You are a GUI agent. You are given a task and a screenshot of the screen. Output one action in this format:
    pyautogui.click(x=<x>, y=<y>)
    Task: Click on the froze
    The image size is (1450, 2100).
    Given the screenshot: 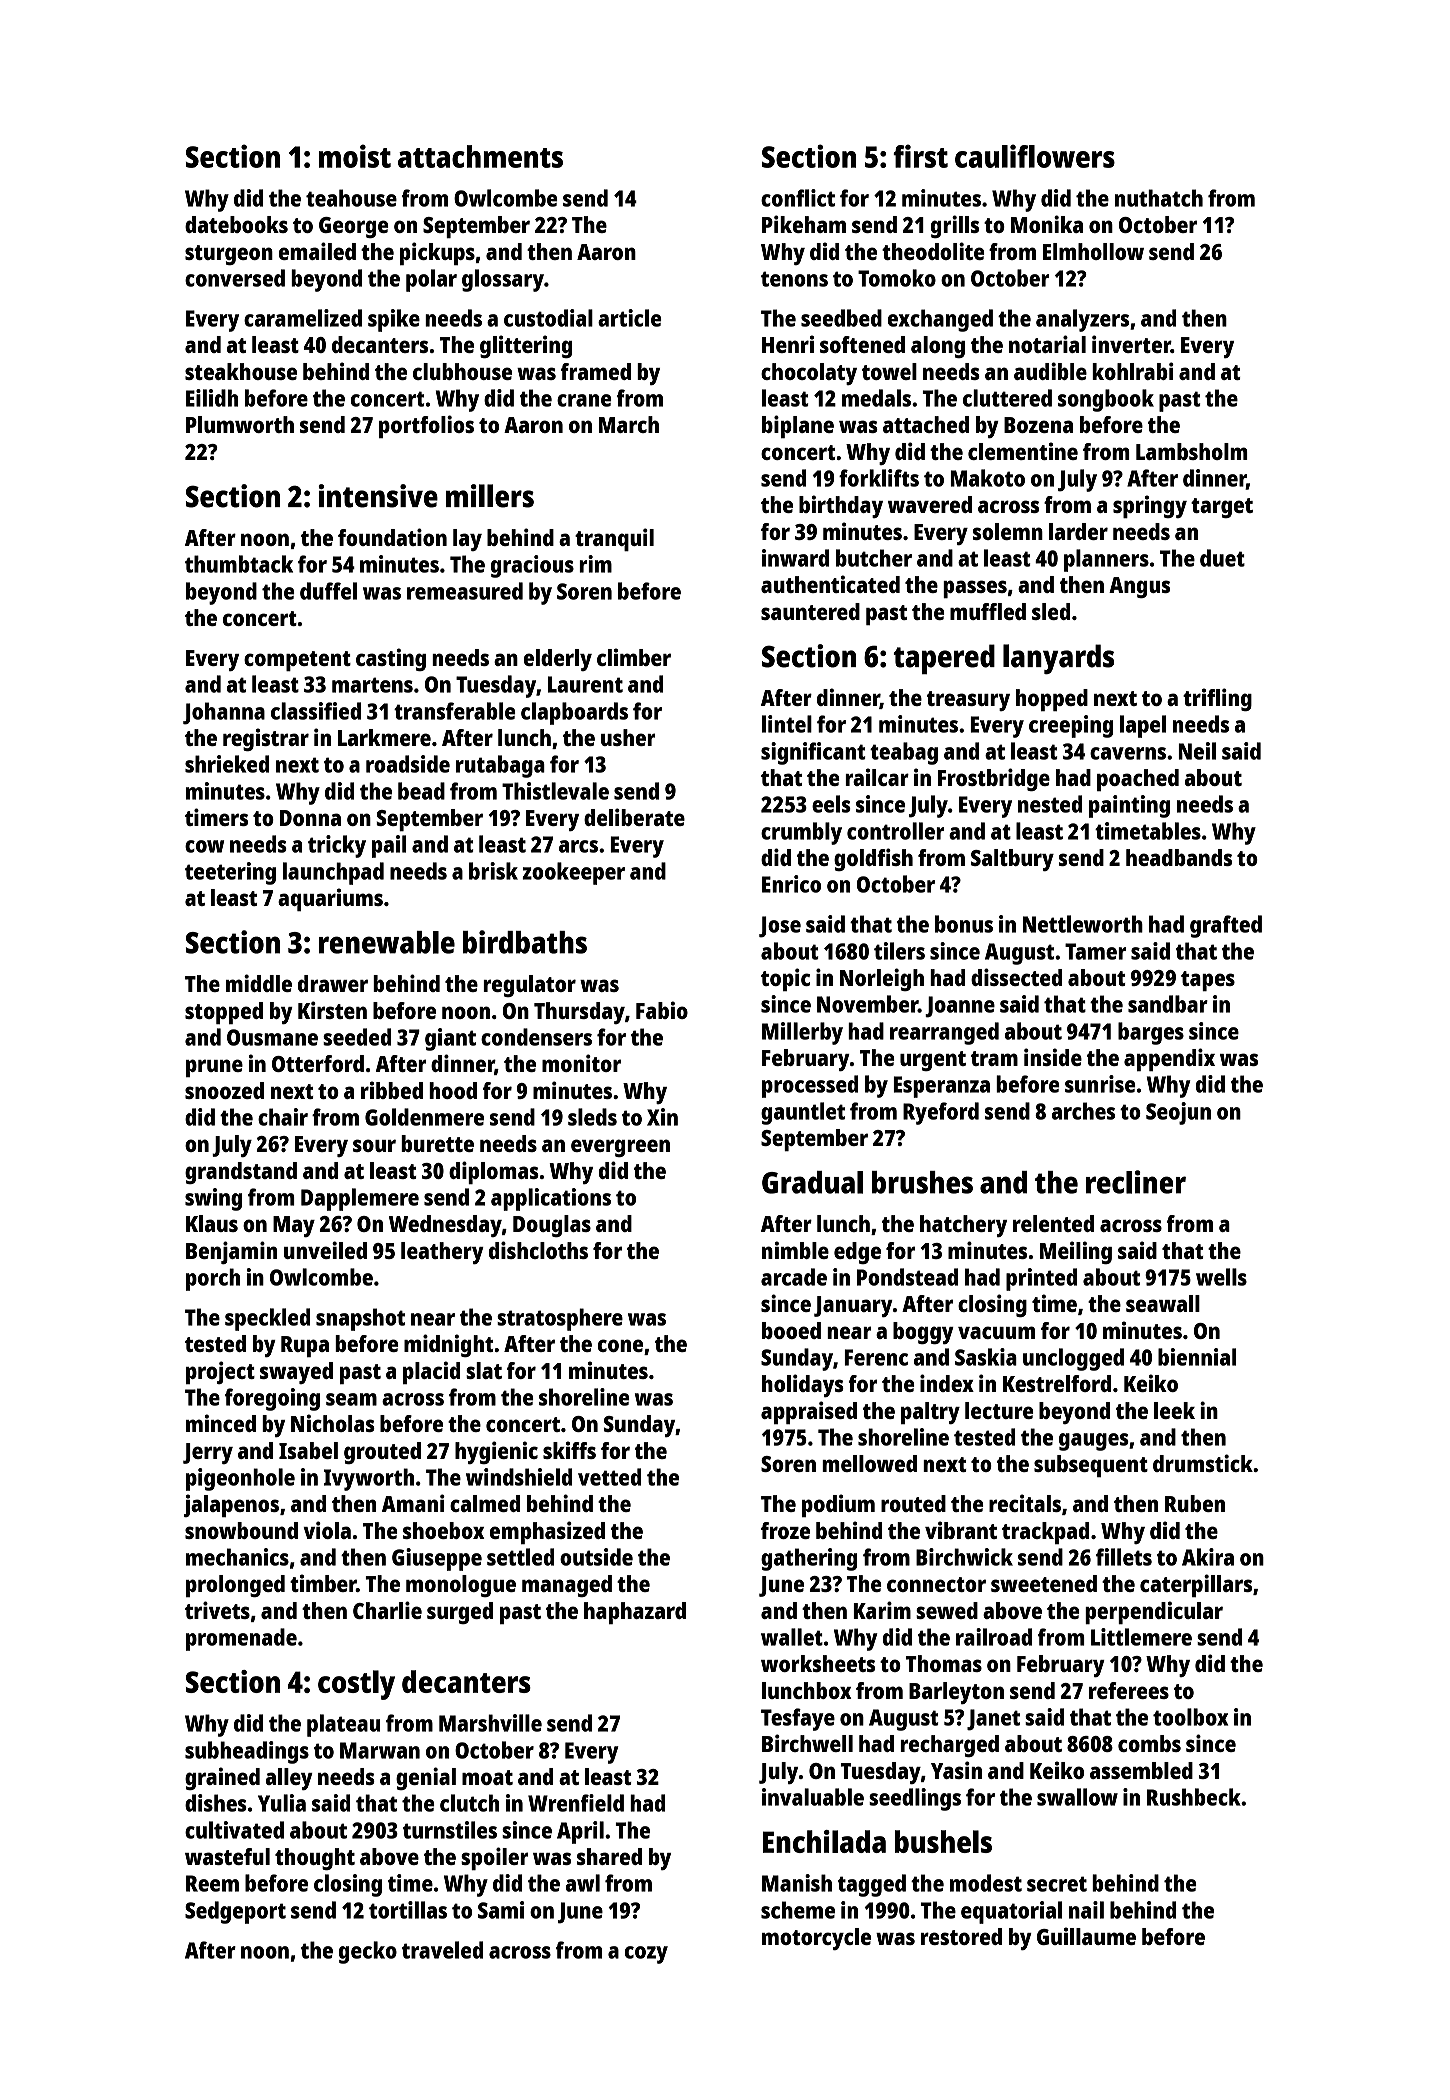 What is the action you would take?
    pyautogui.click(x=785, y=1530)
